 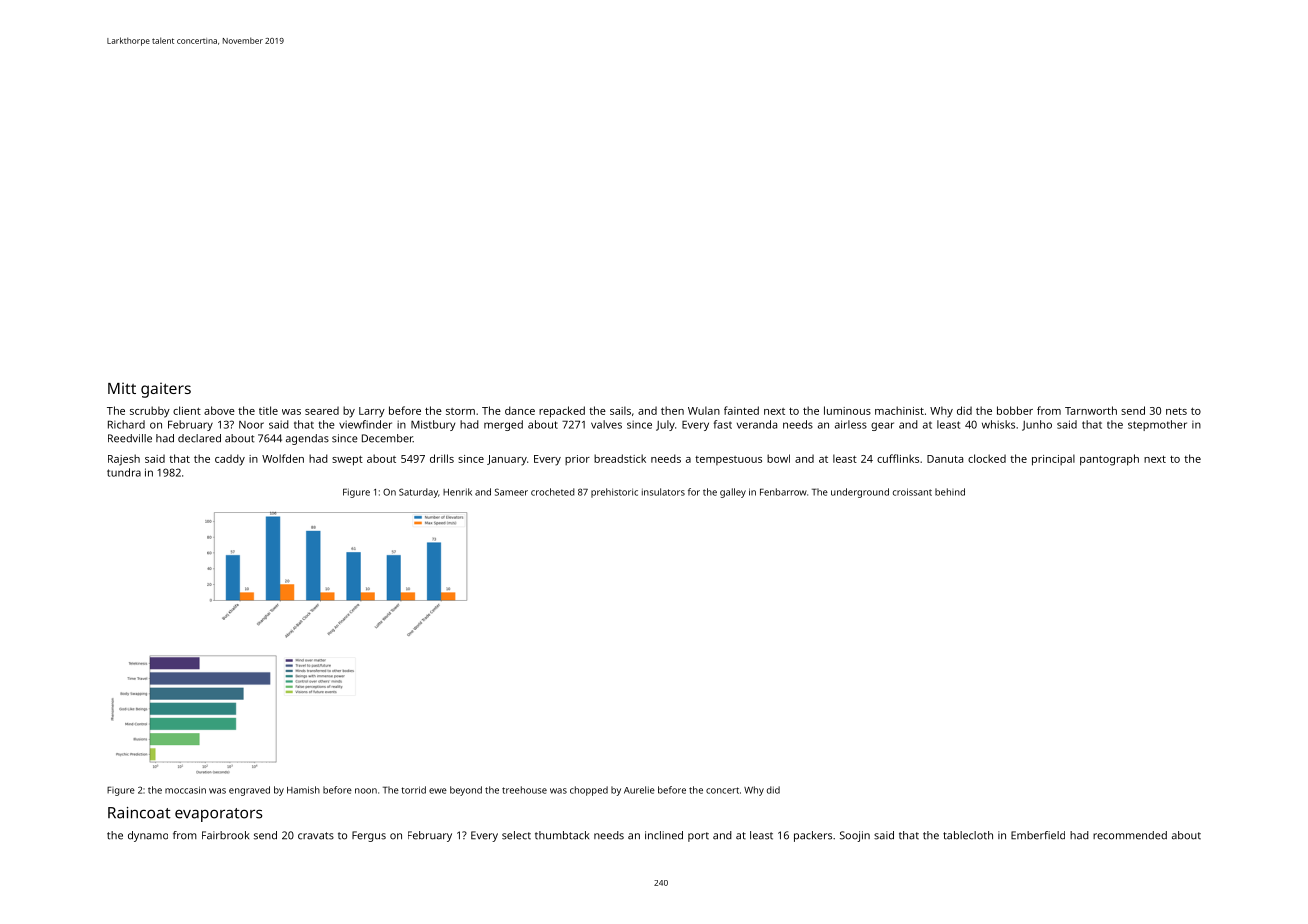 I want to click on then, so click(x=672, y=410).
